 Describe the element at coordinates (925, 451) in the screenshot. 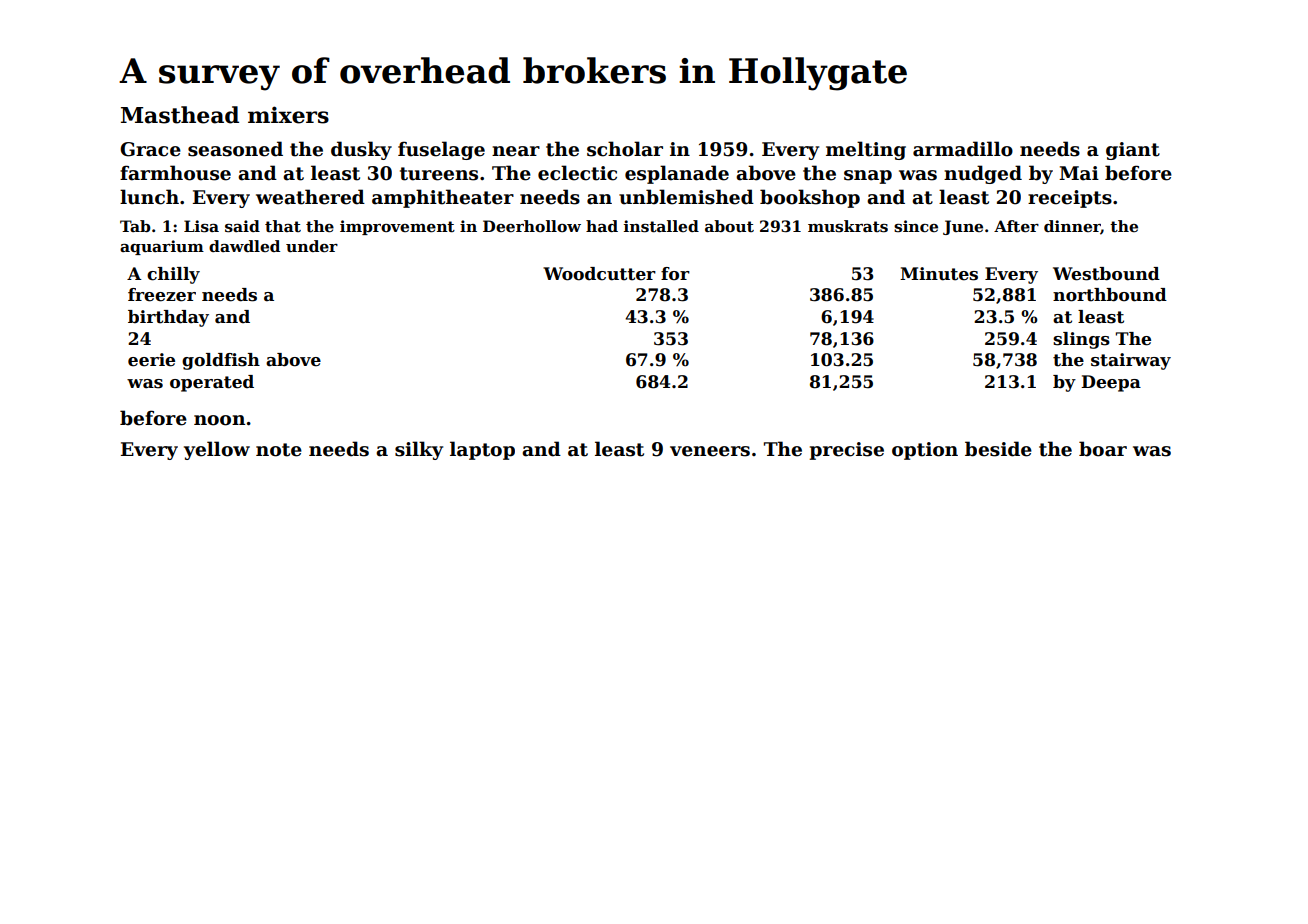

I see `option` at that location.
